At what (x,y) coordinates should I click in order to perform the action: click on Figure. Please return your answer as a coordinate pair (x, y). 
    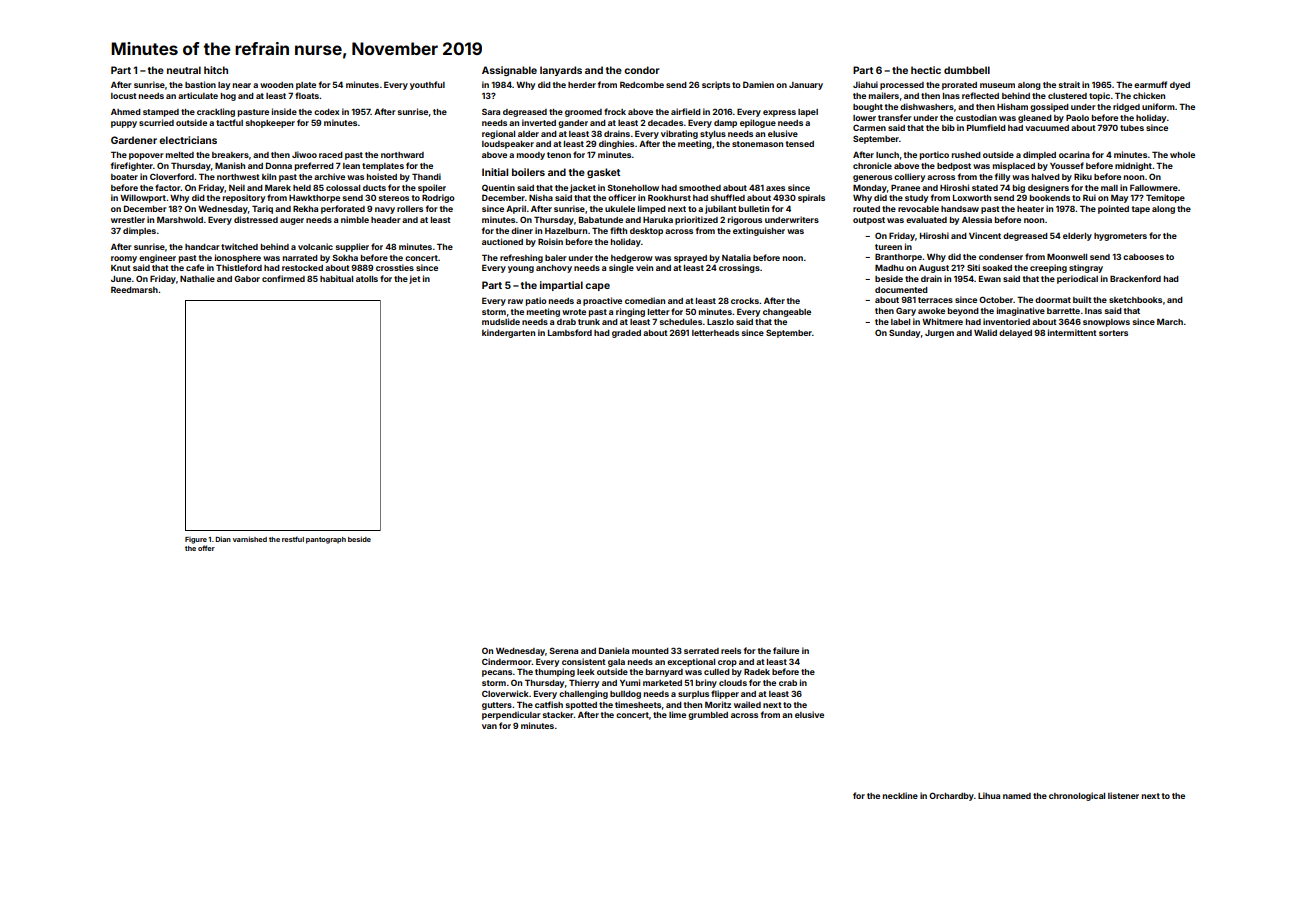
    Looking at the image, I should click on (196, 540).
